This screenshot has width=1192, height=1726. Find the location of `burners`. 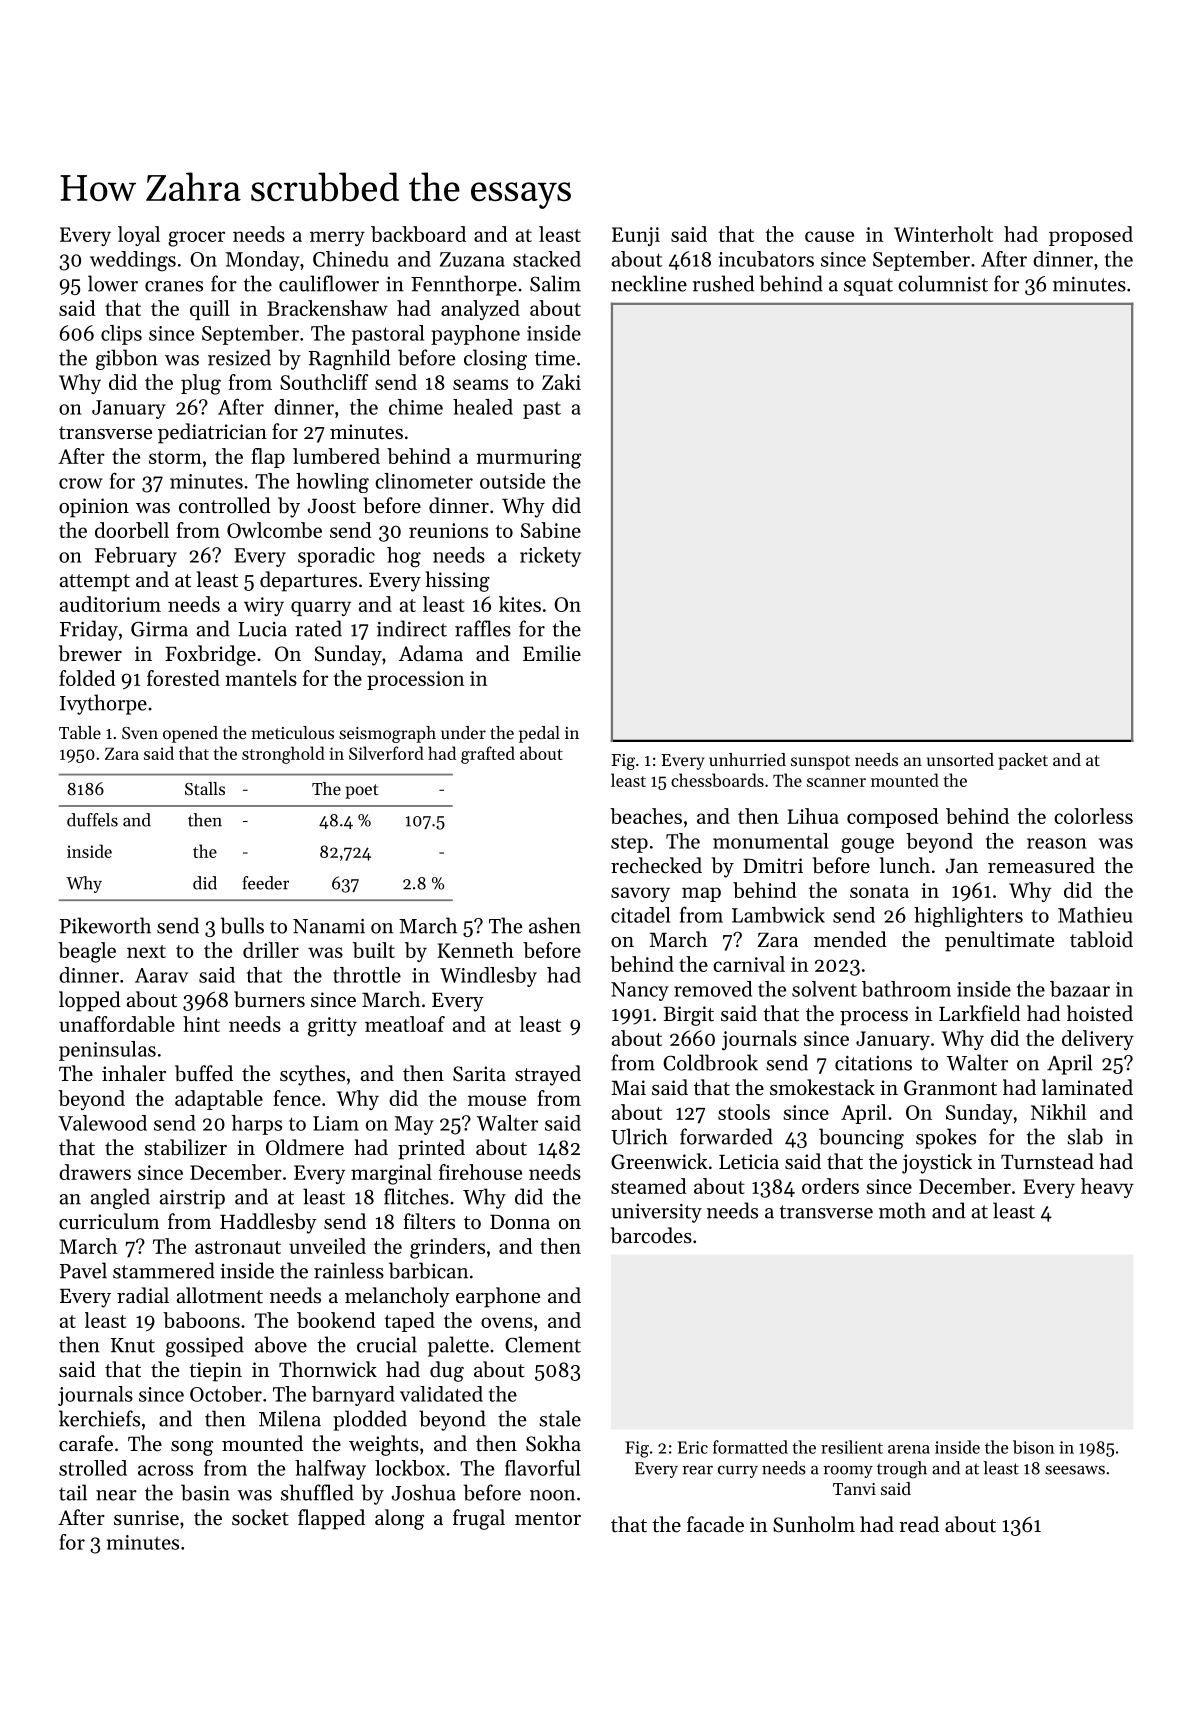

burners is located at coordinates (269, 999).
